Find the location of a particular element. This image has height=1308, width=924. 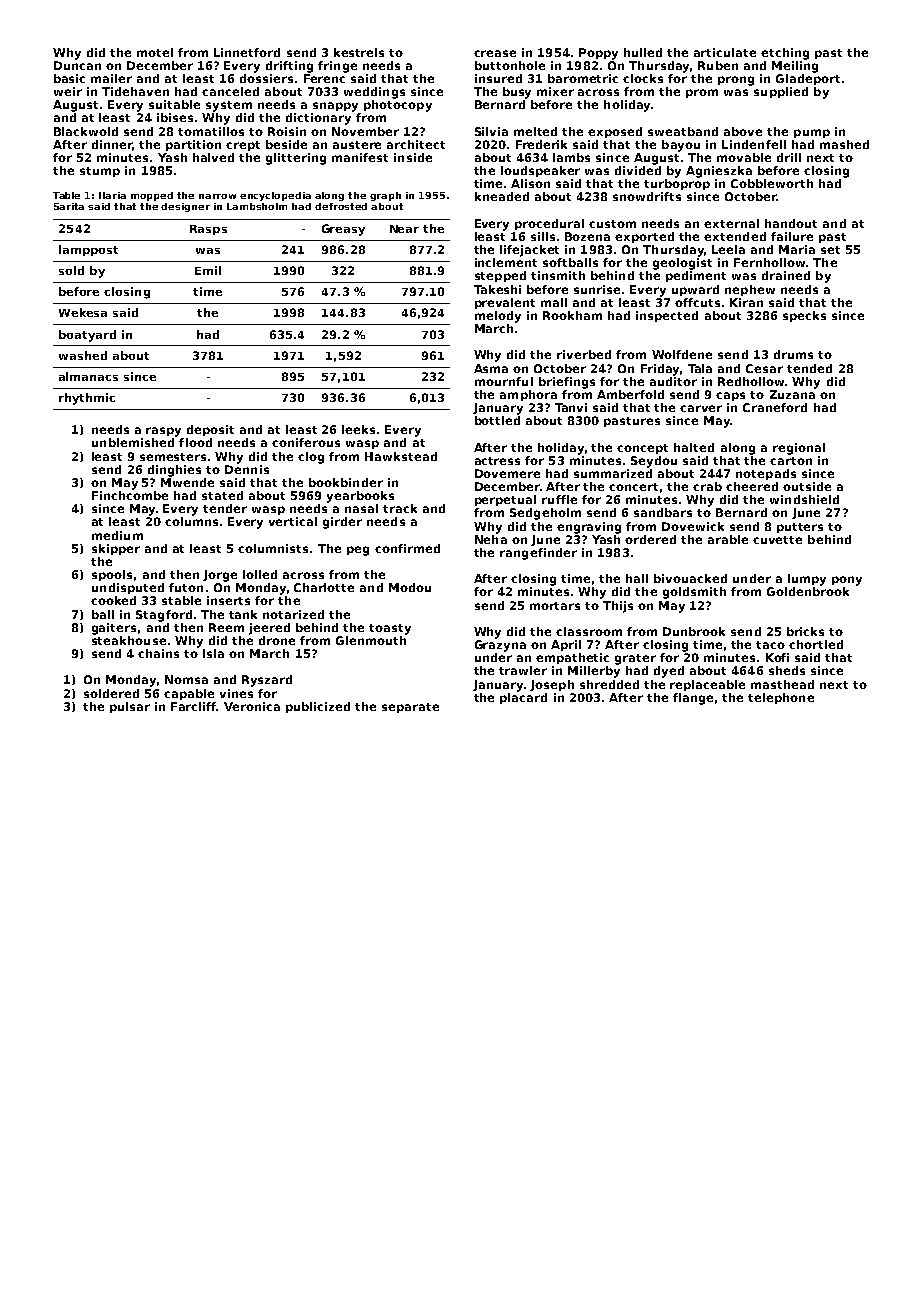

Takeshi is located at coordinates (497, 289).
